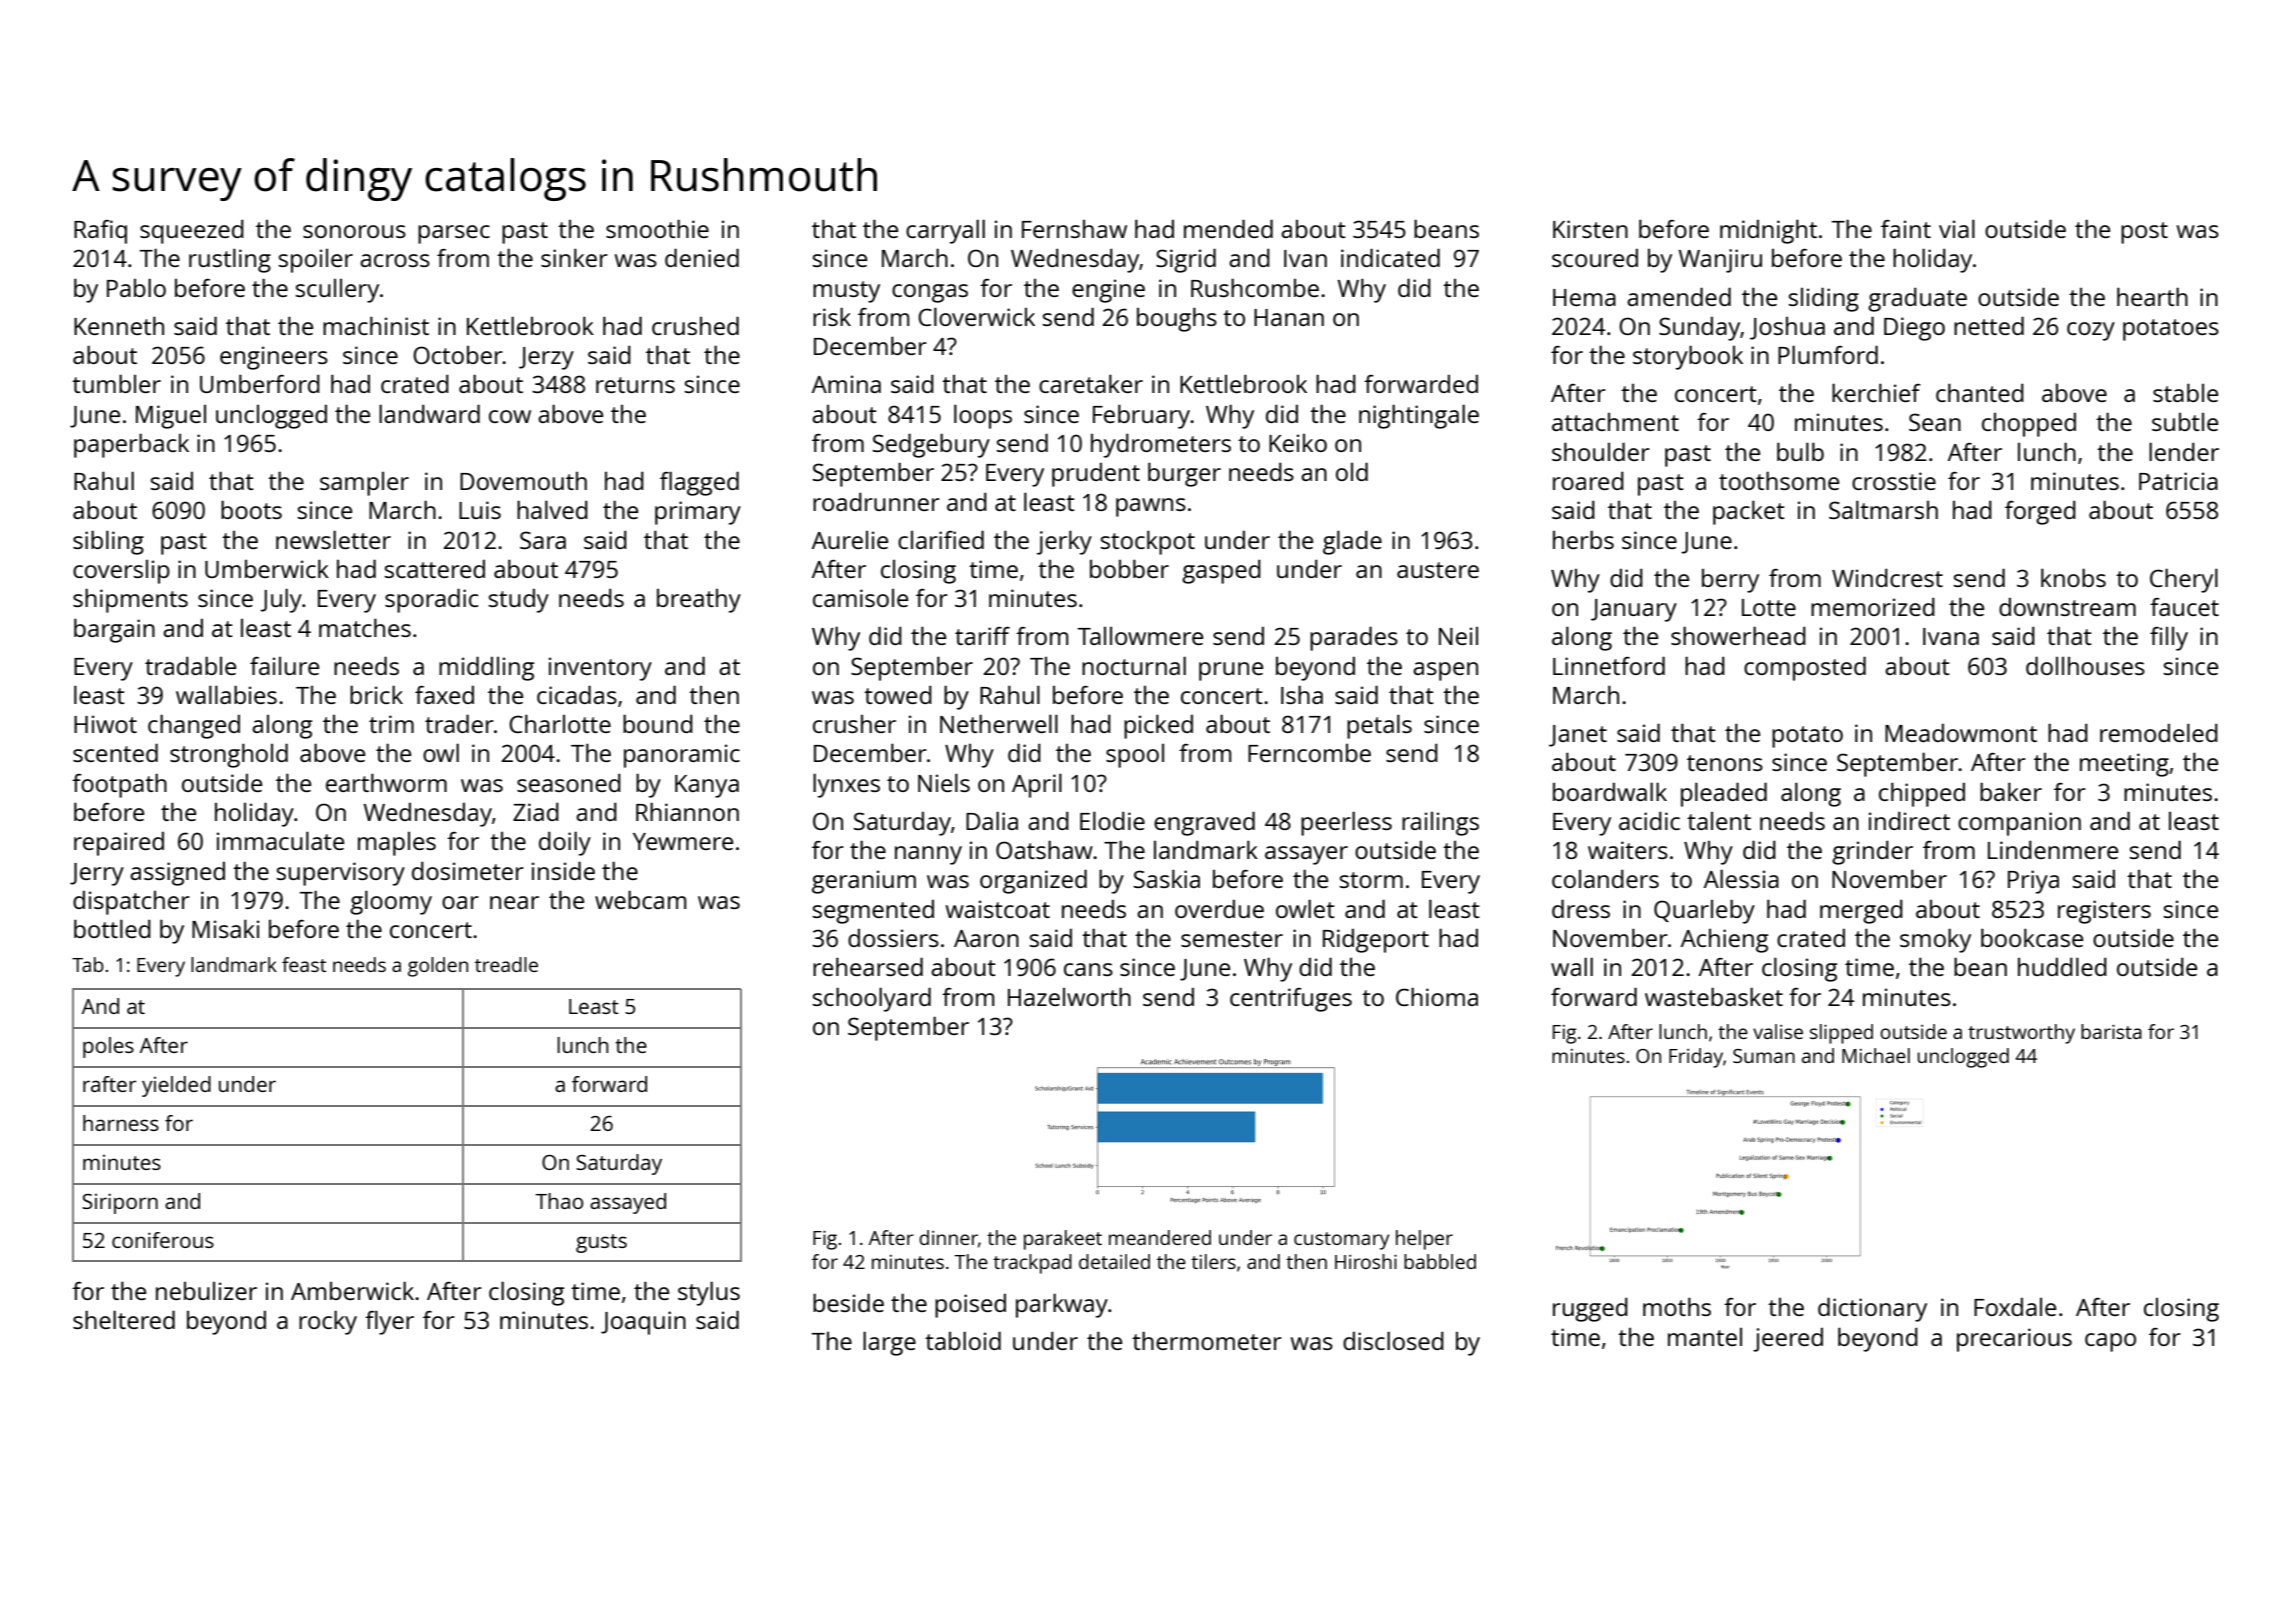 This screenshot has height=1620, width=2292. What do you see at coordinates (1764, 1056) in the screenshot?
I see `Suman` at bounding box center [1764, 1056].
